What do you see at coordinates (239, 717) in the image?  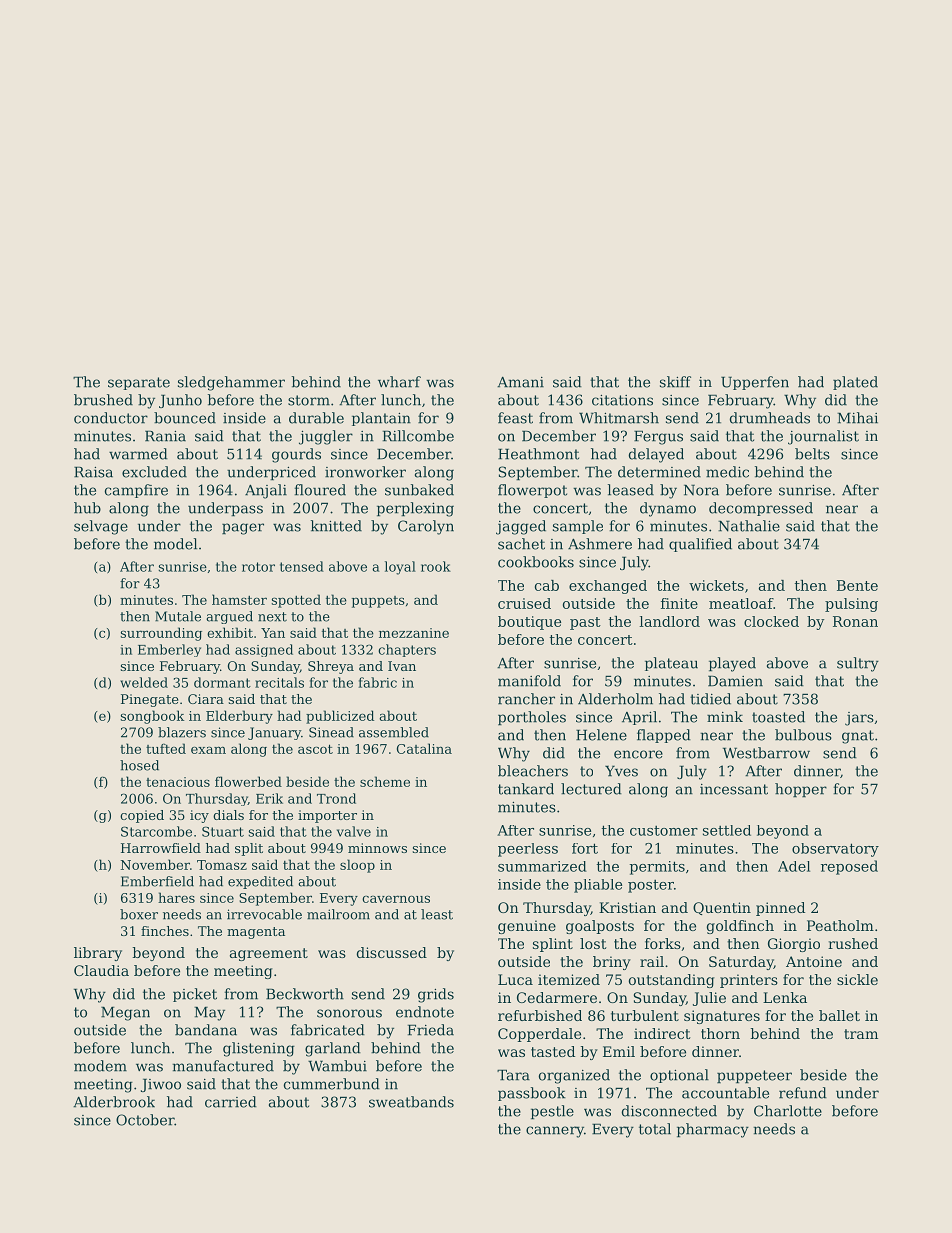 I see `Elderbury` at bounding box center [239, 717].
